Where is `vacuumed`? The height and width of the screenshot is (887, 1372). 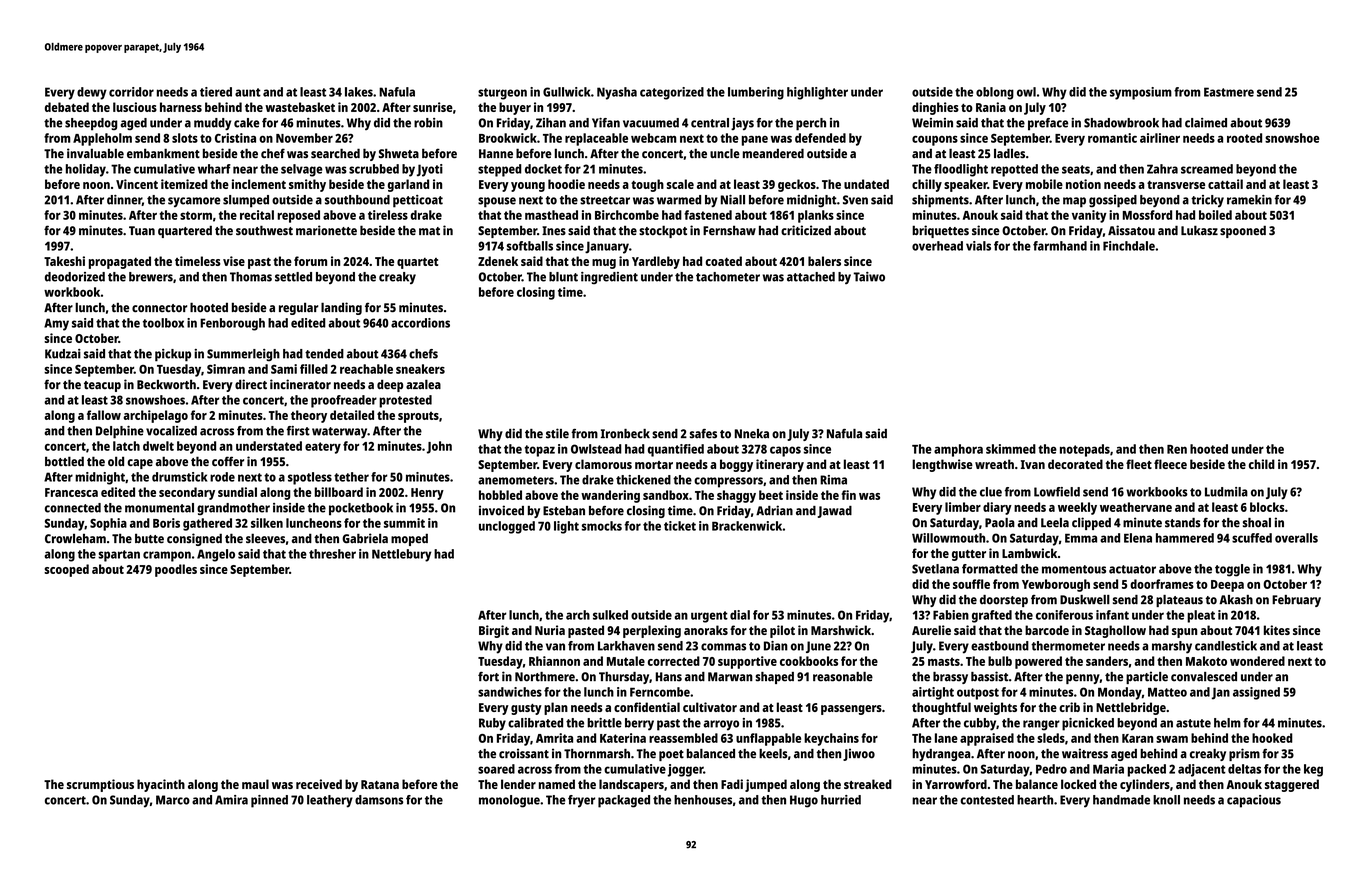
vacuumed is located at coordinates (651, 123).
